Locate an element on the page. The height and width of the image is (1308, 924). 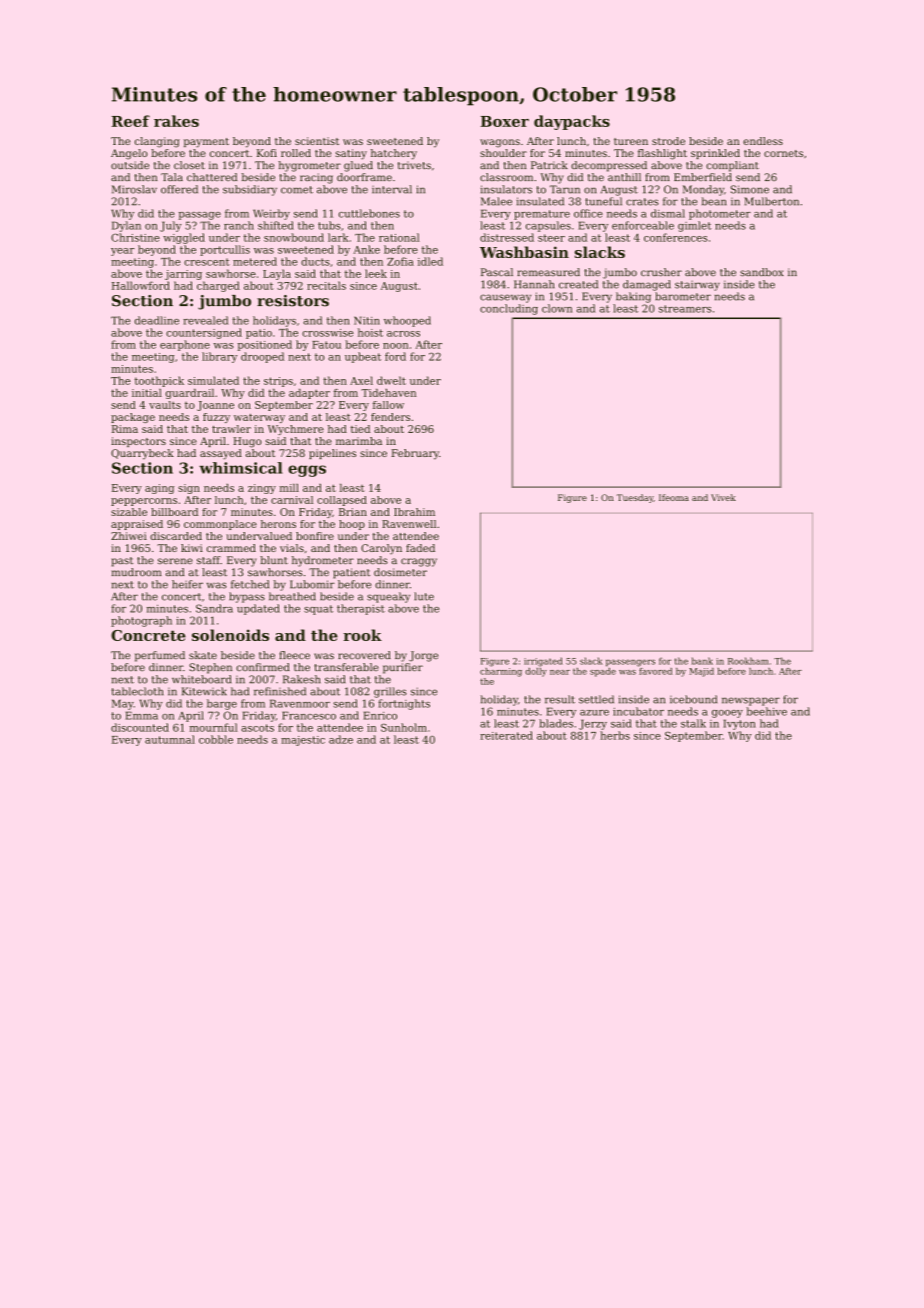
Vivek is located at coordinates (723, 497).
